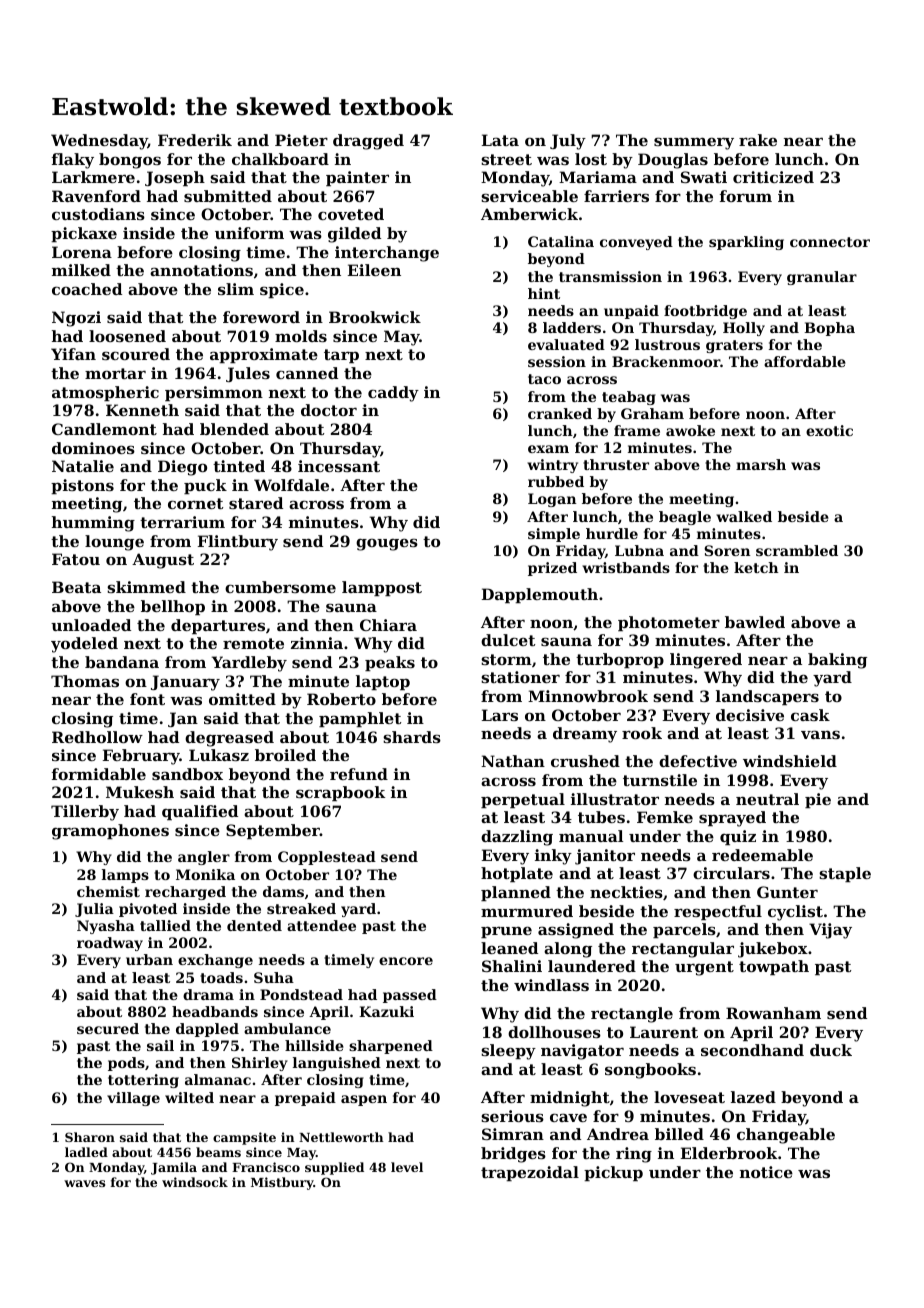 The height and width of the image is (1308, 924). What do you see at coordinates (685, 518) in the image?
I see `beagle` at bounding box center [685, 518].
